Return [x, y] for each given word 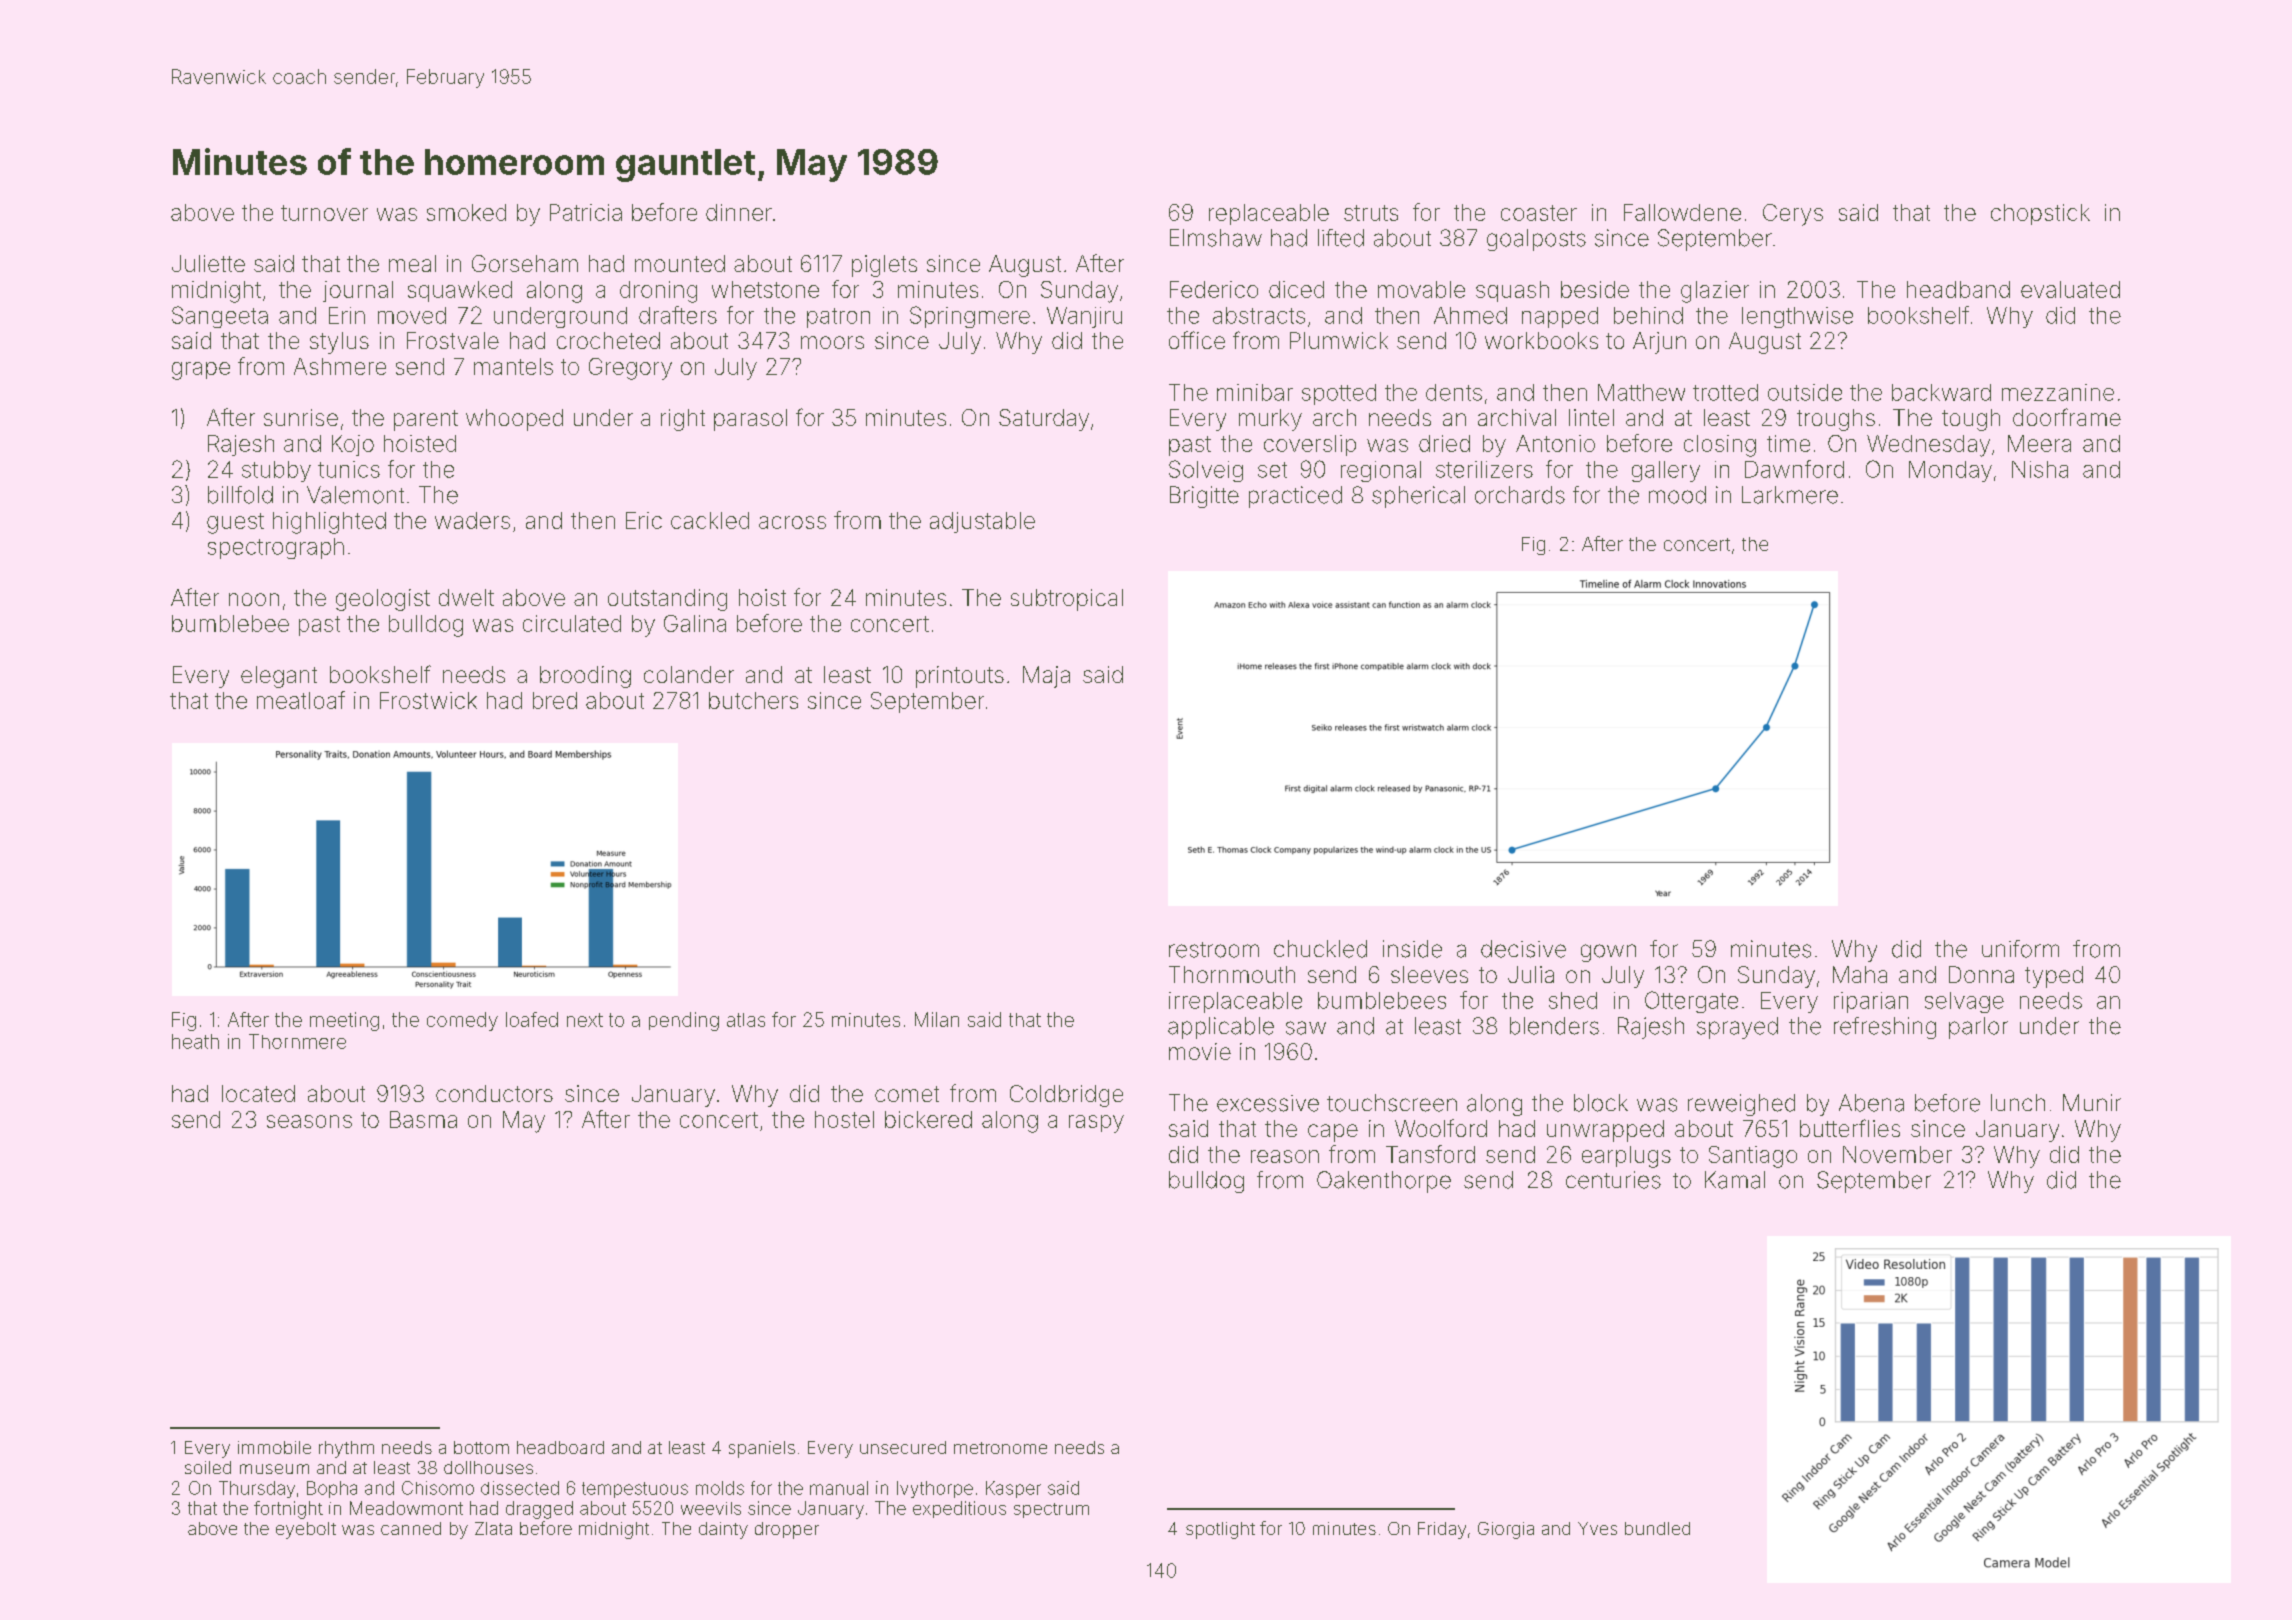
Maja [1046, 677]
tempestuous [635, 1490]
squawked [460, 291]
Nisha [2040, 469]
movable [1421, 289]
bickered [928, 1119]
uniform [2020, 949]
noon [254, 599]
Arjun [1659, 343]
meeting [344, 1021]
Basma [423, 1119]
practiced [1295, 497]
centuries [1613, 1180]
